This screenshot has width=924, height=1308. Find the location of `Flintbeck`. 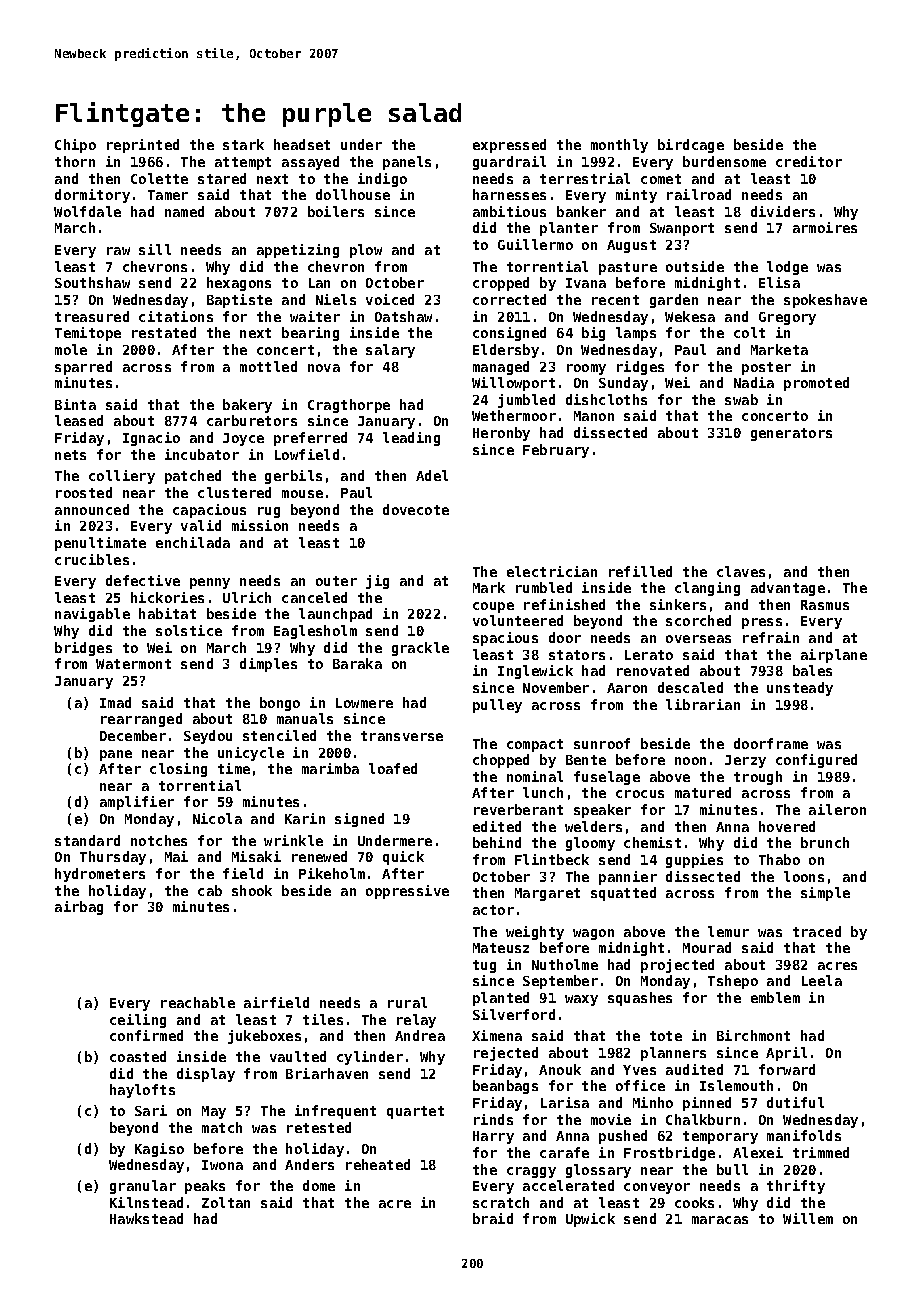

Flintbeck is located at coordinates (552, 859).
